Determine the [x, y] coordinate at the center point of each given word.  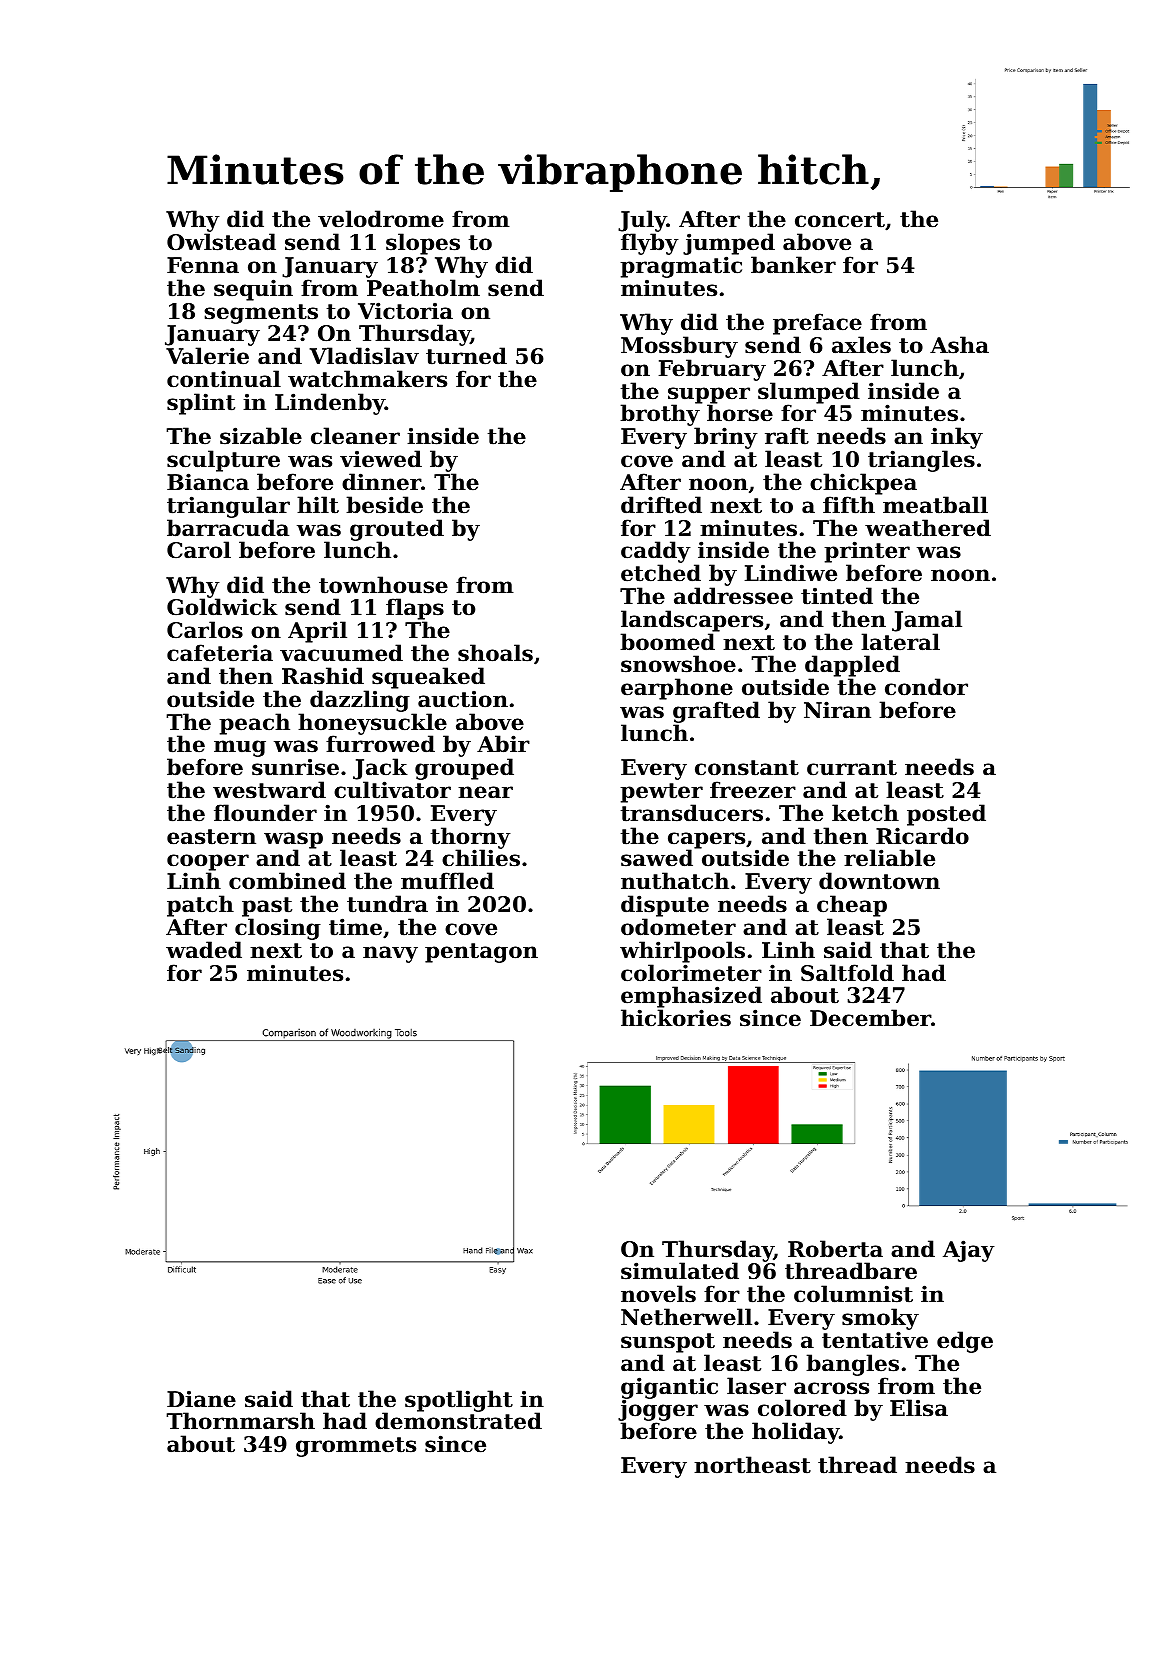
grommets [356, 1447]
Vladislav [364, 356]
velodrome [381, 219]
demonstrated [458, 1421]
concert [840, 220]
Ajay [969, 1251]
